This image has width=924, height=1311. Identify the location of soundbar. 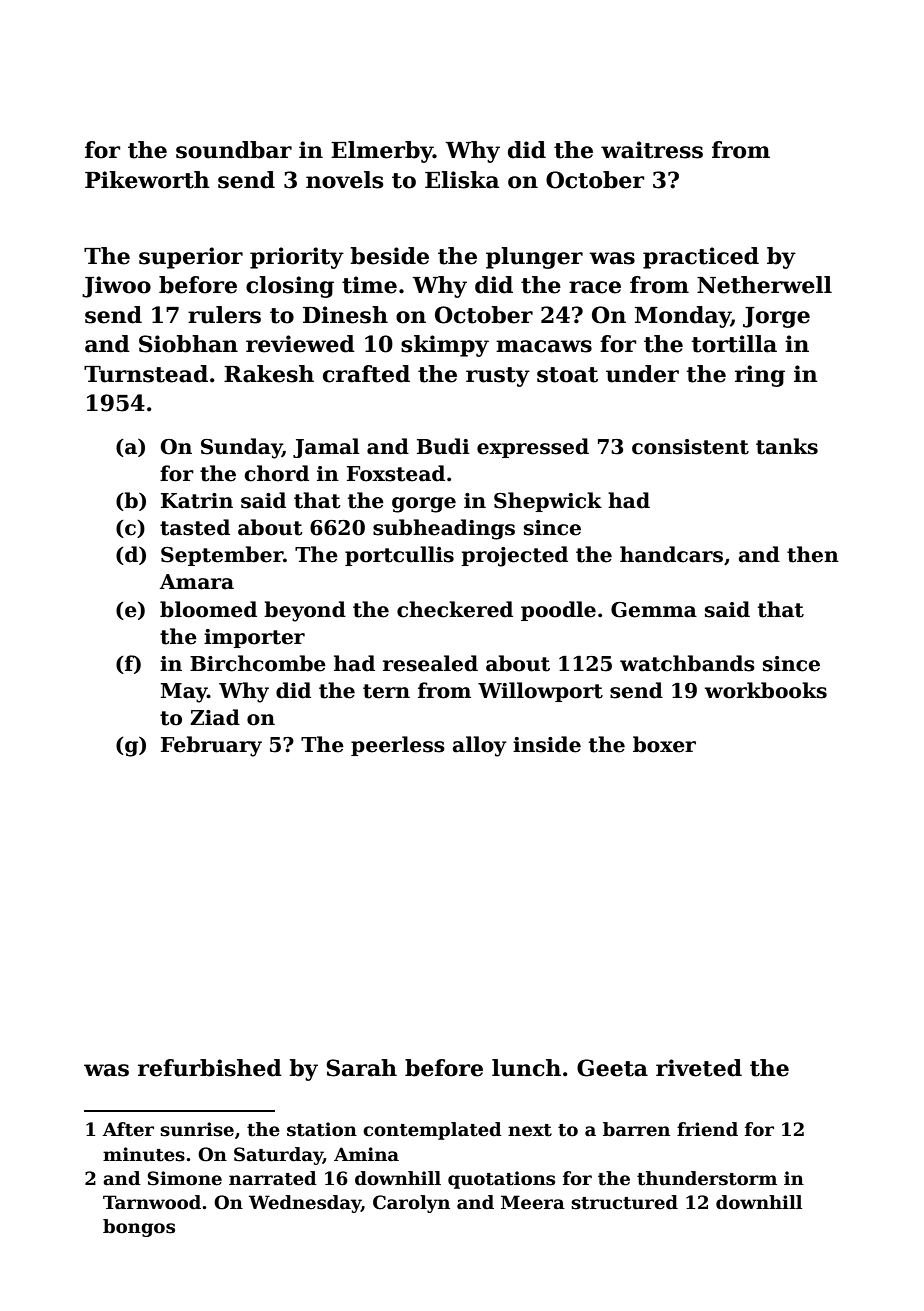
(234, 150).
